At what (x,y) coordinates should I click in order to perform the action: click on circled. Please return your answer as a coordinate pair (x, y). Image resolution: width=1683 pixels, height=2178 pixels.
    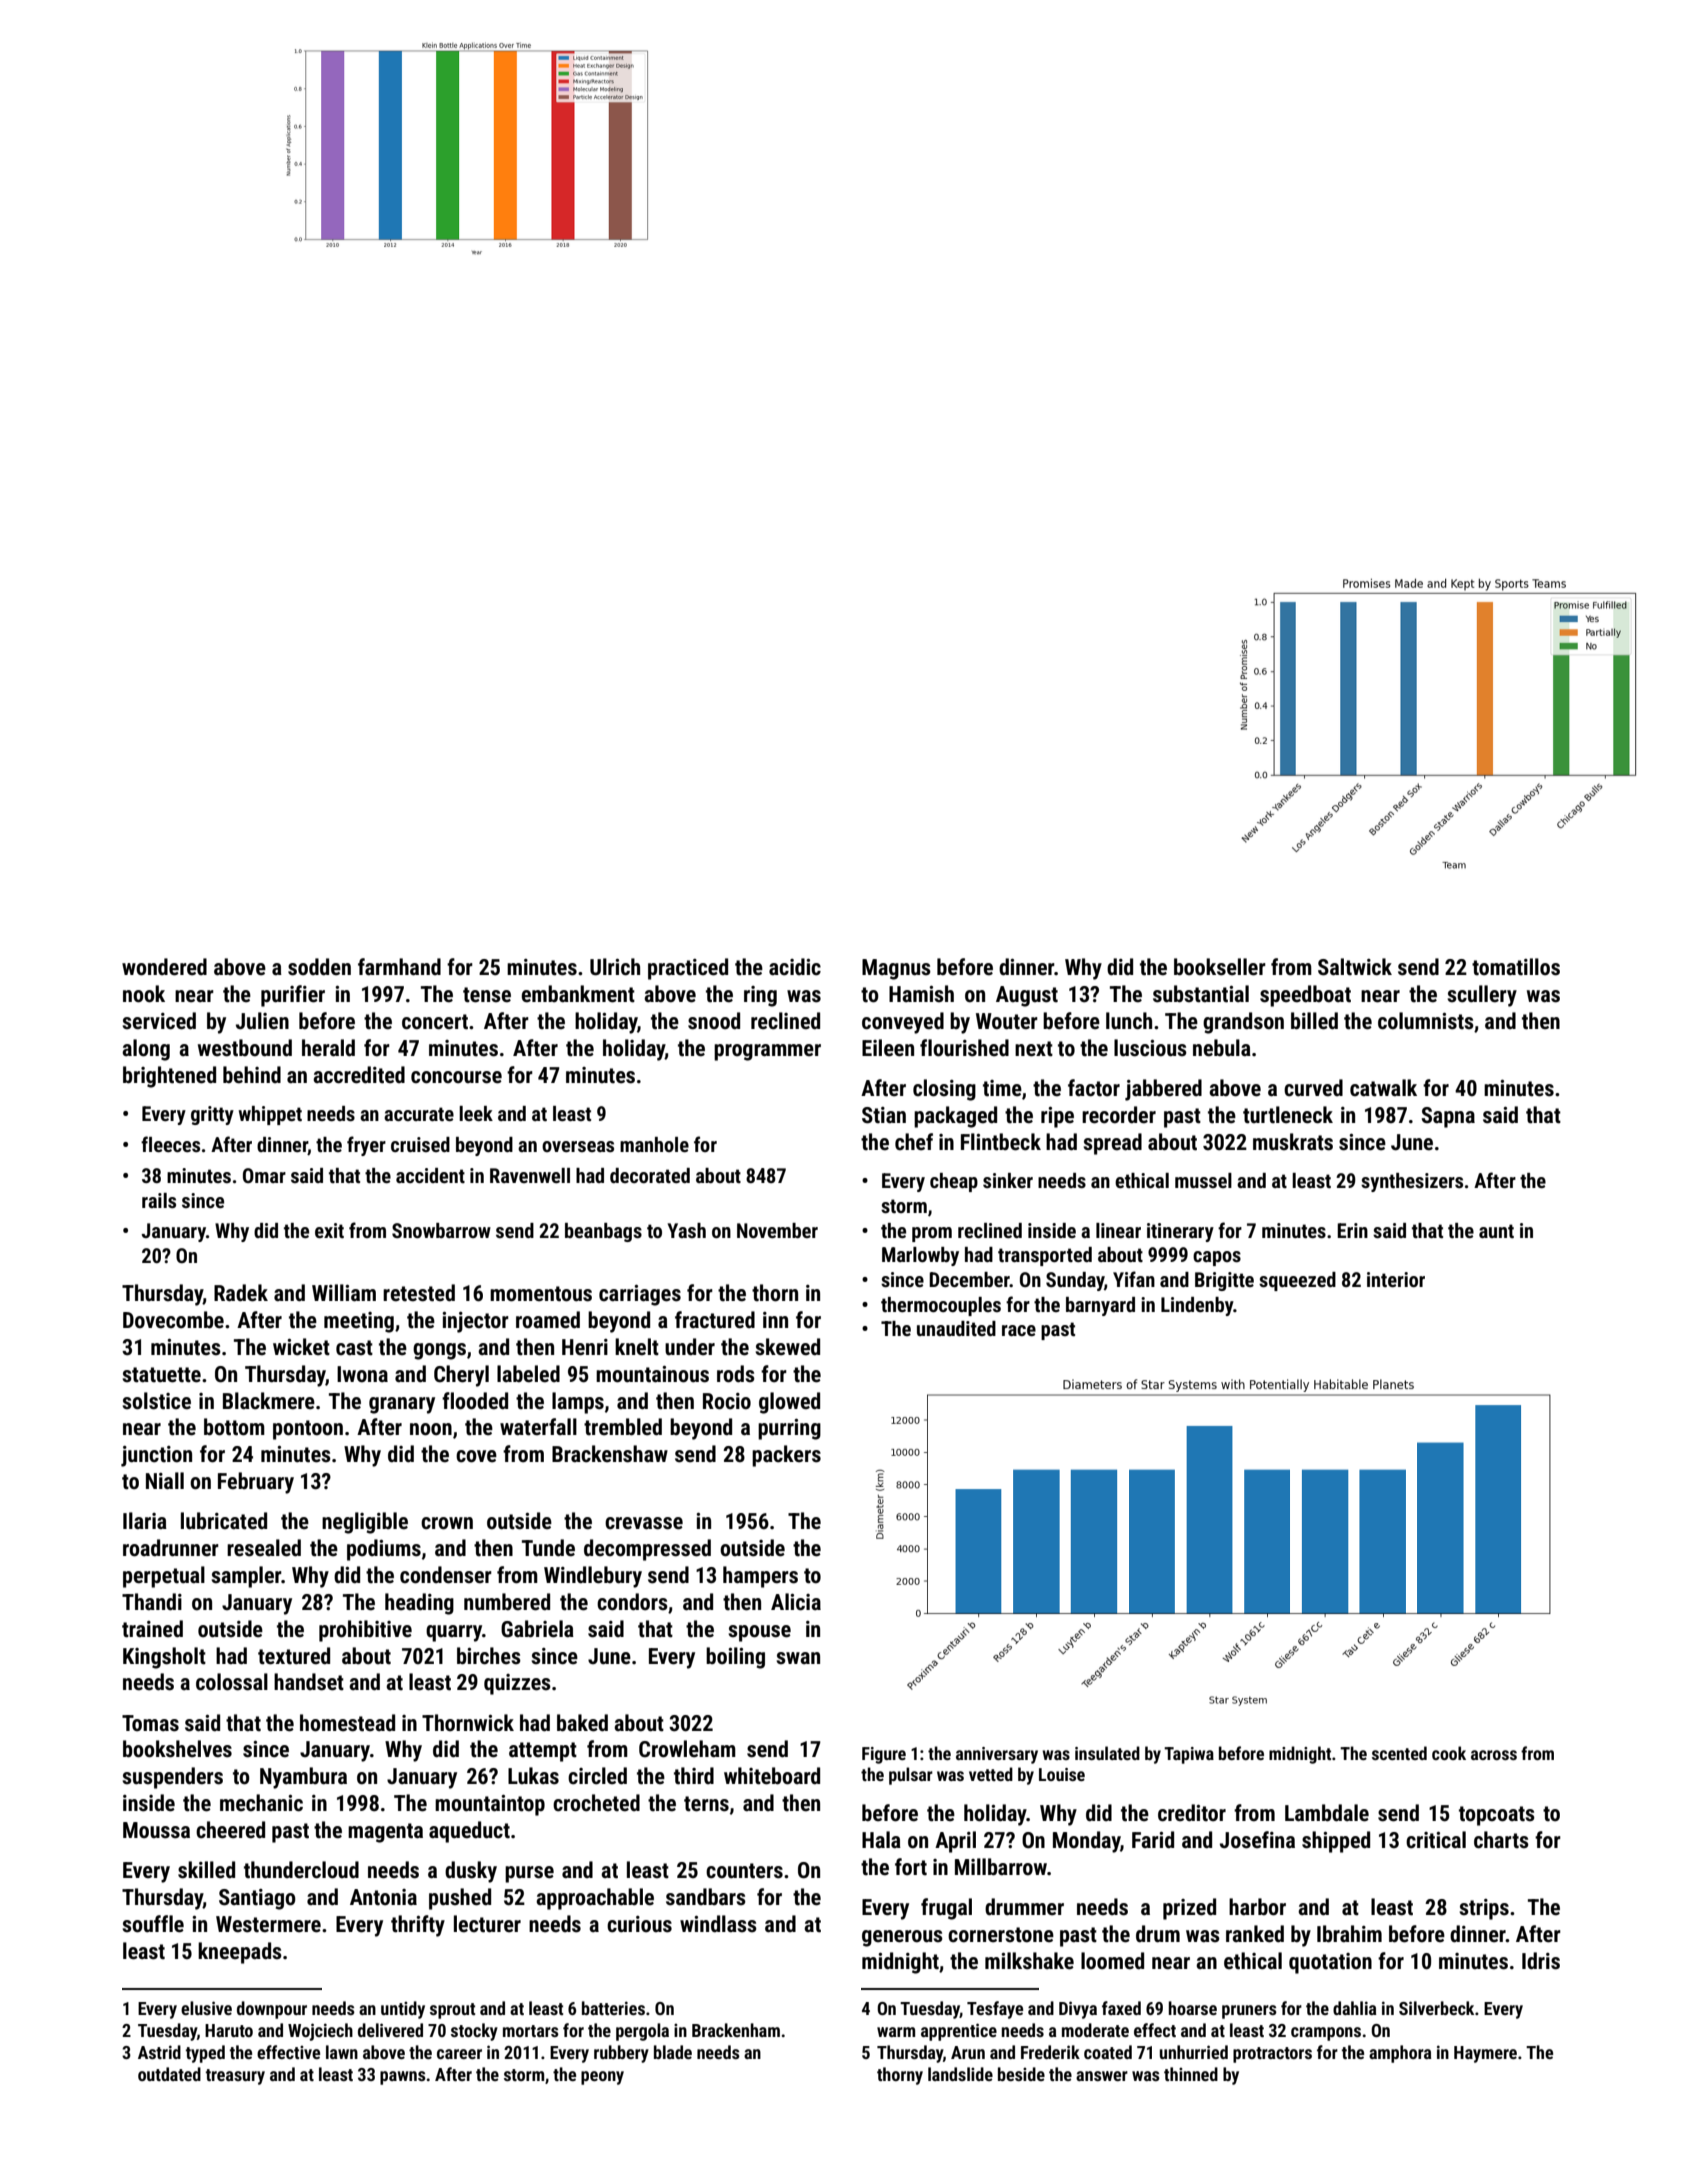
    Looking at the image, I should click on (597, 1776).
